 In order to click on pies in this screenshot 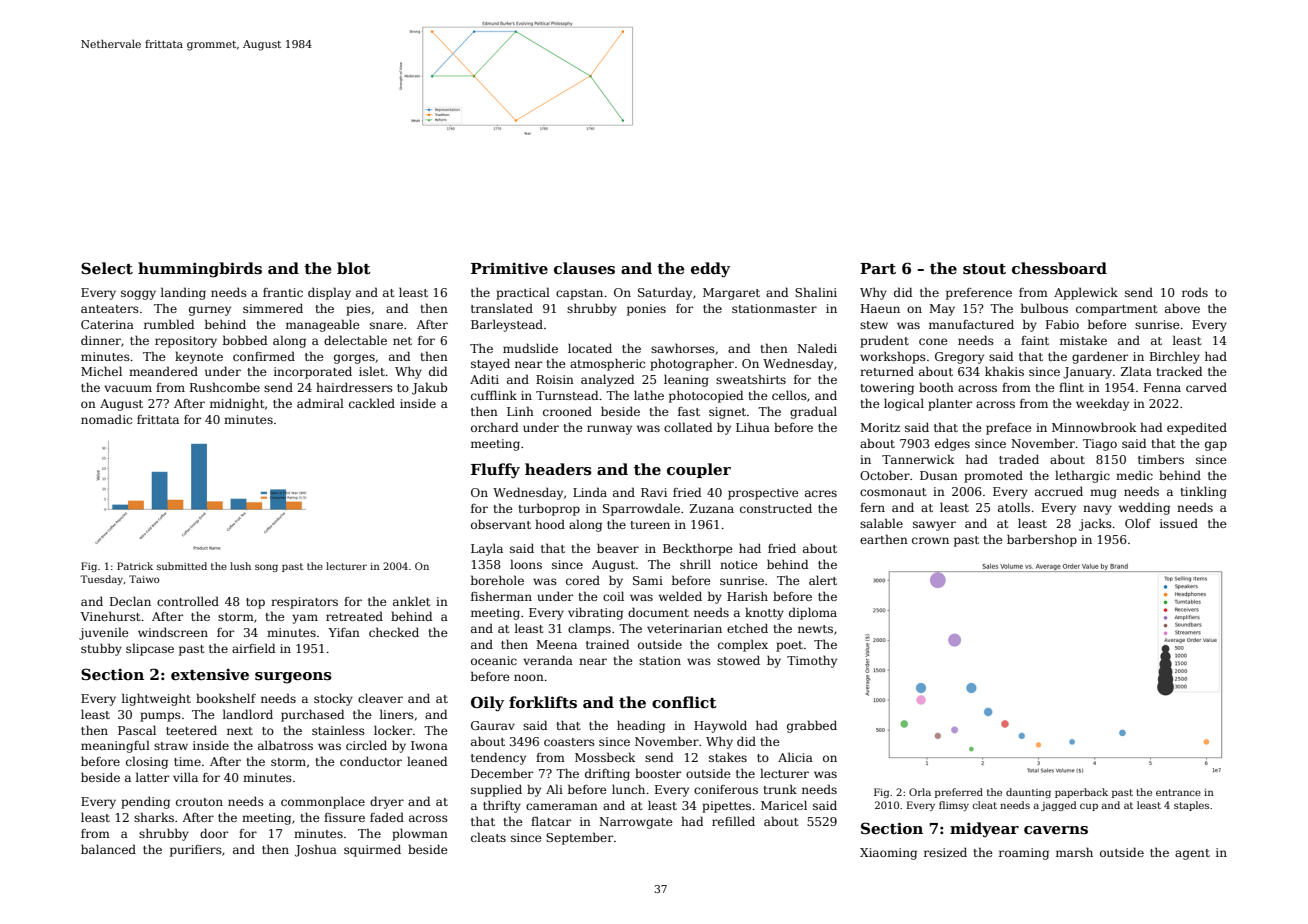, I will do `click(358, 310)`.
